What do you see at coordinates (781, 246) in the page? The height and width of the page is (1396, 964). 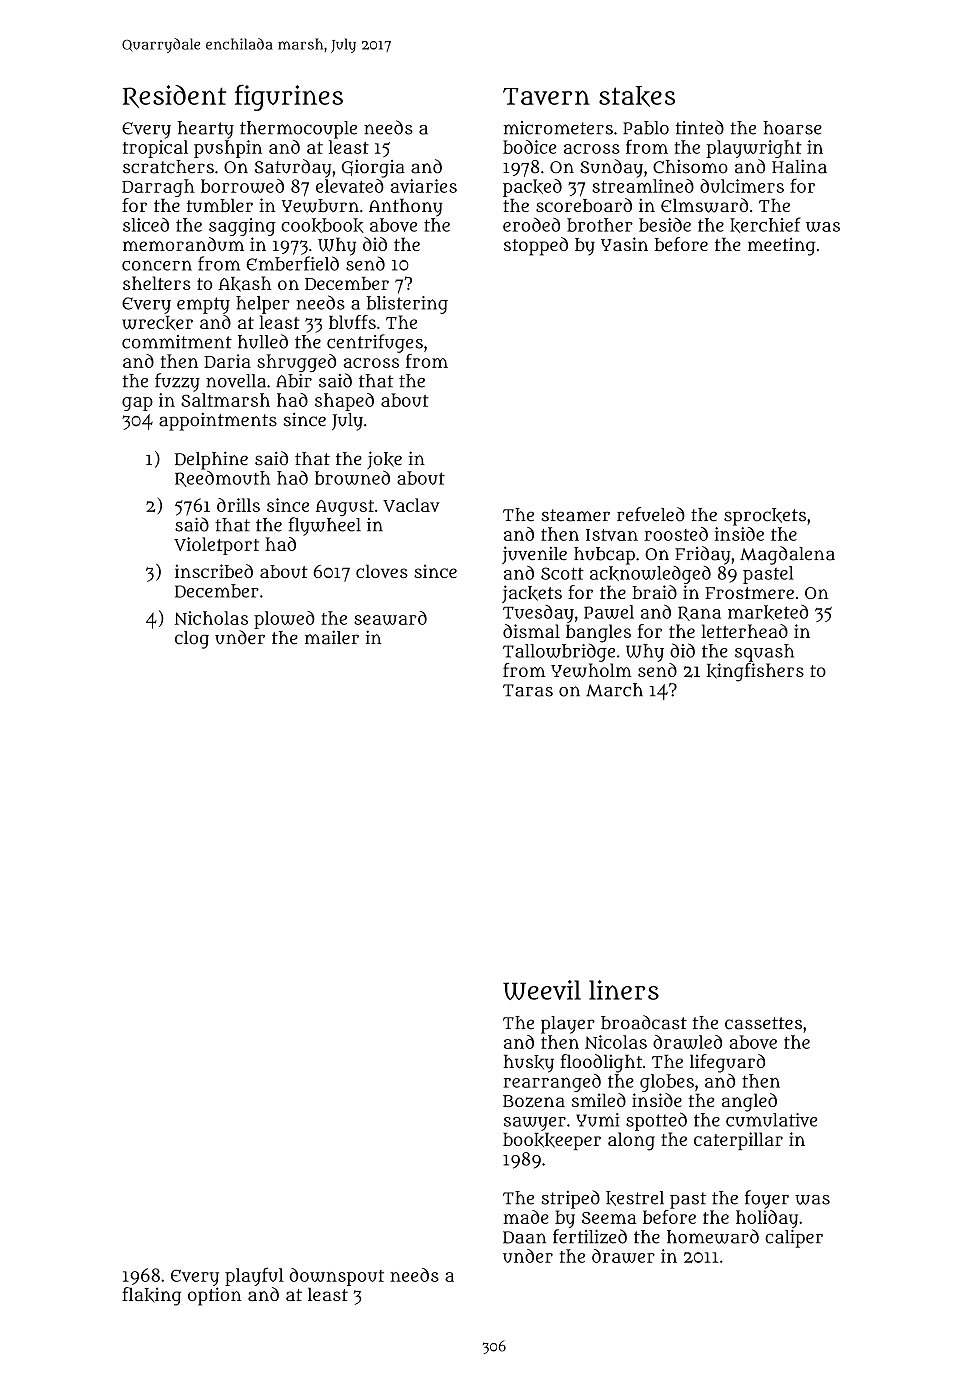 I see `meeting` at bounding box center [781, 246].
